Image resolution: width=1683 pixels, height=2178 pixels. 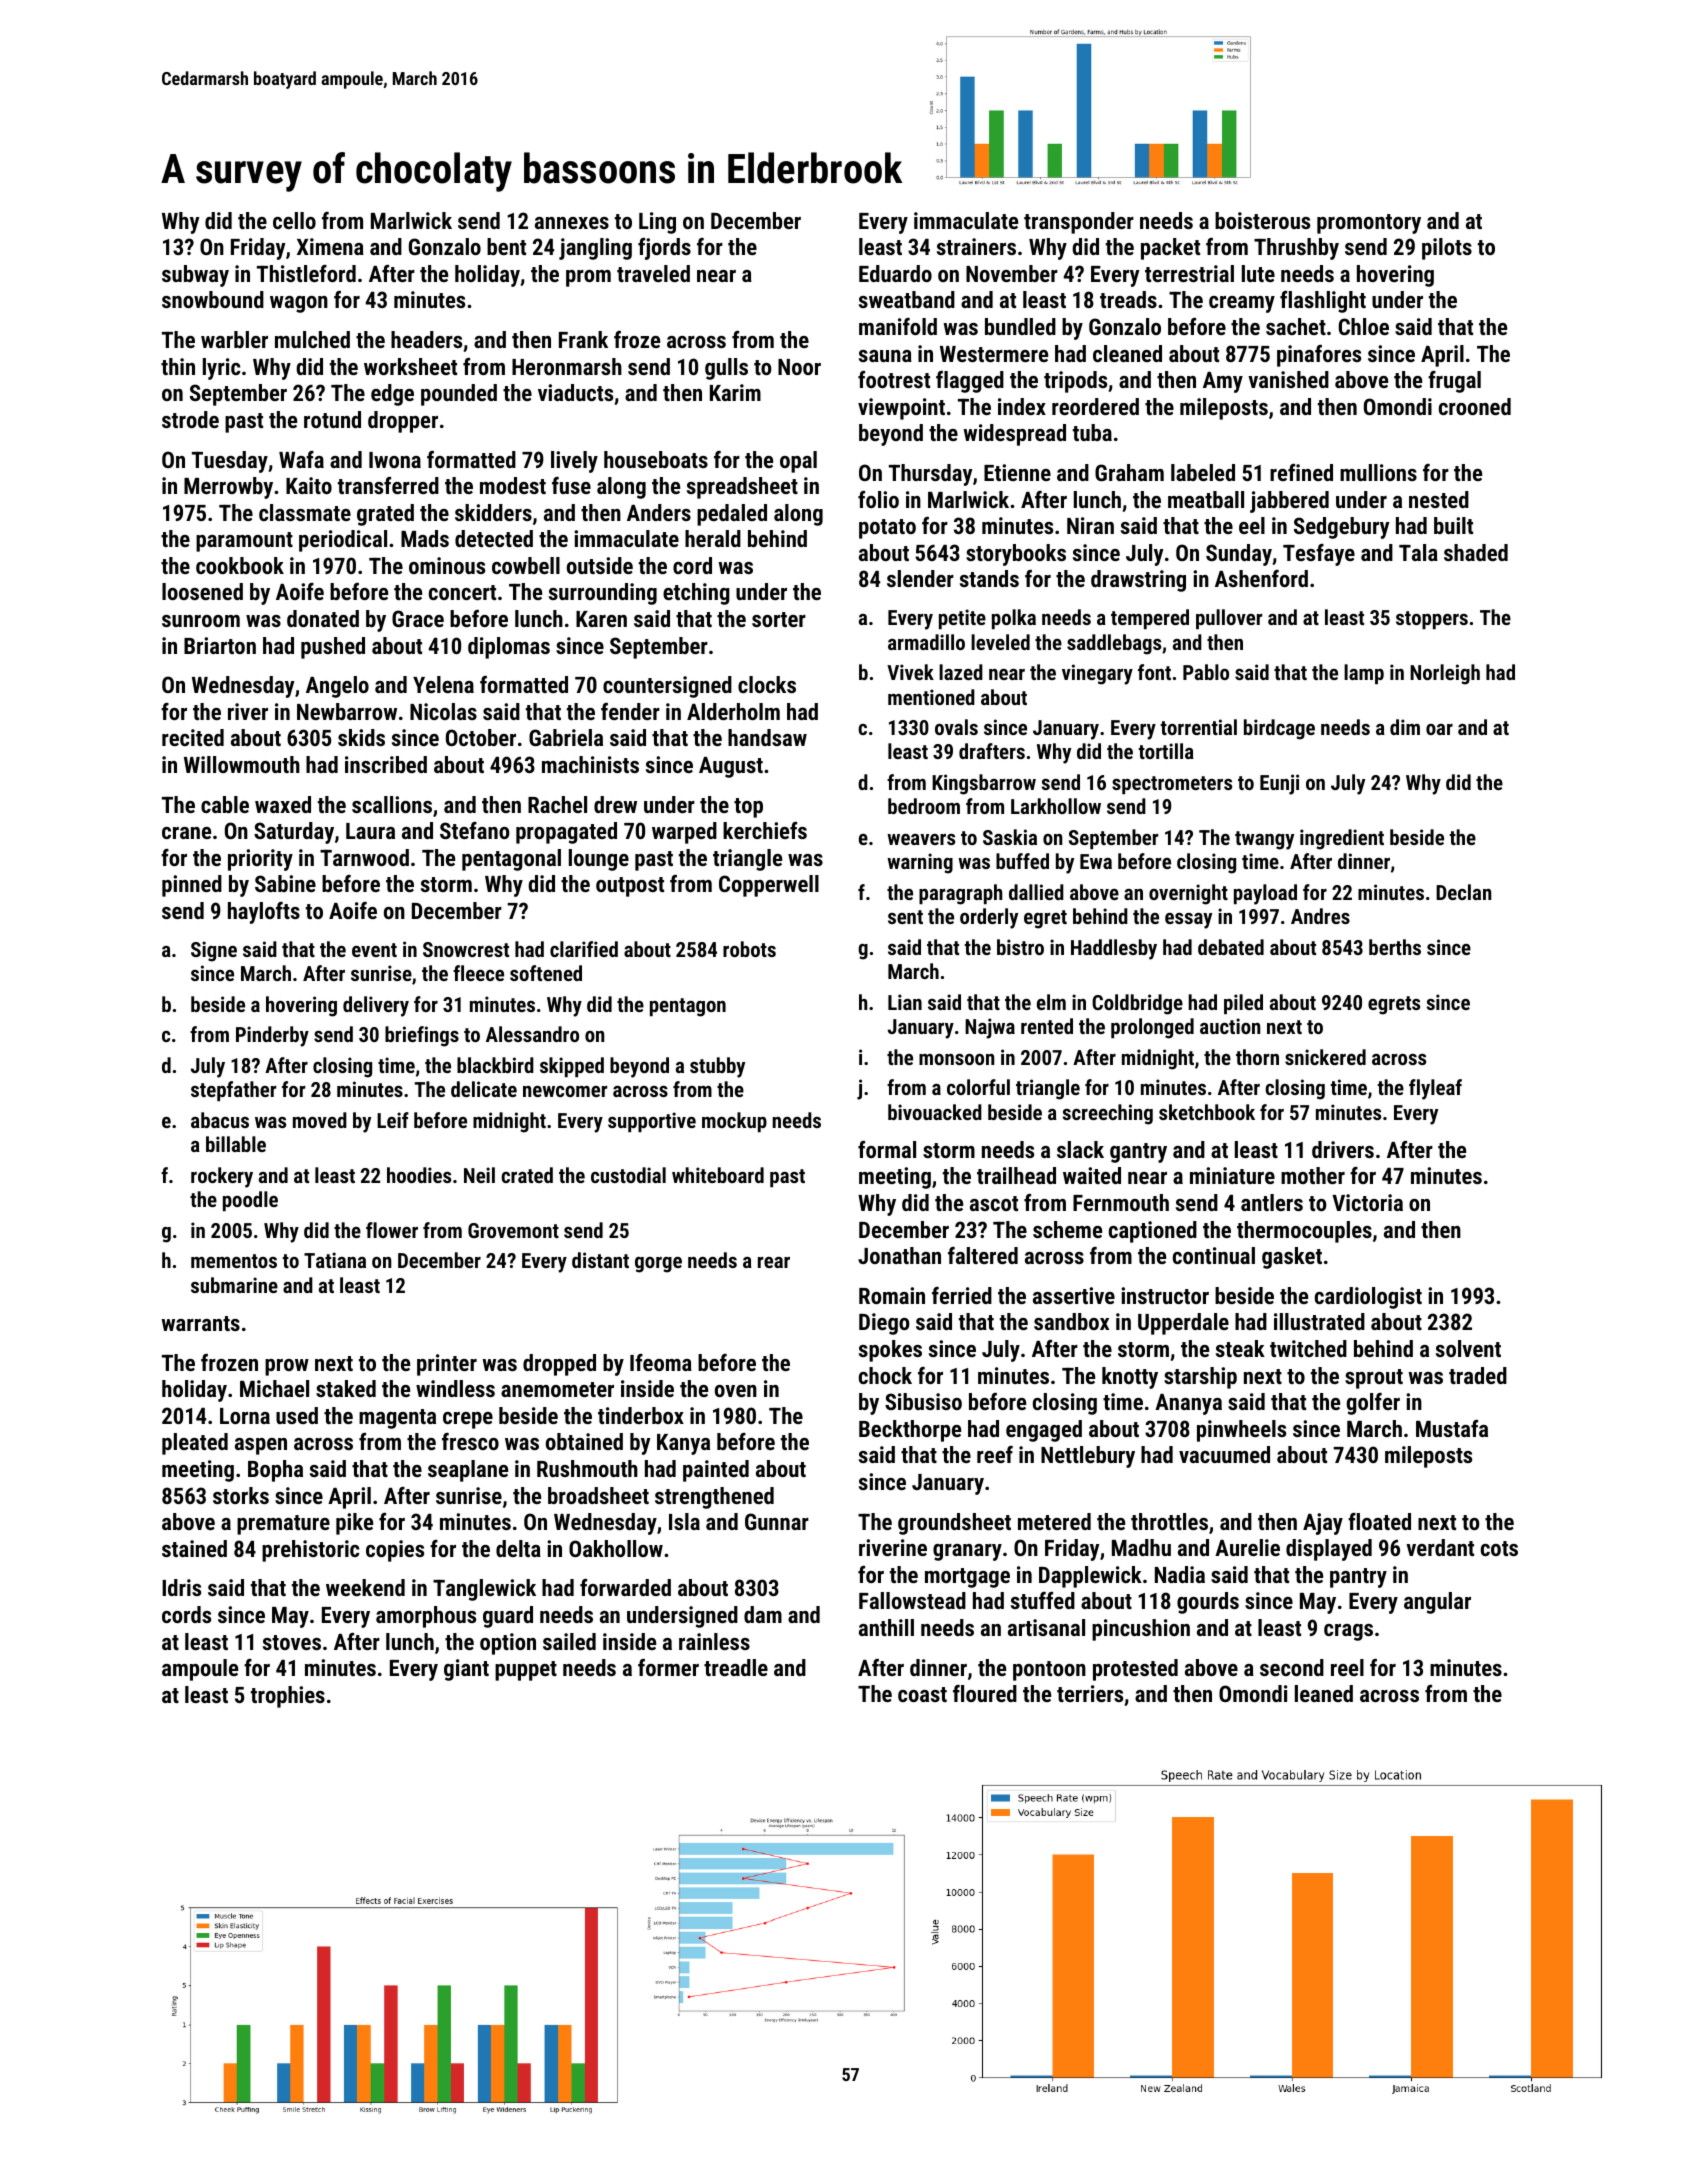 I want to click on pinwheels, so click(x=1241, y=1431).
